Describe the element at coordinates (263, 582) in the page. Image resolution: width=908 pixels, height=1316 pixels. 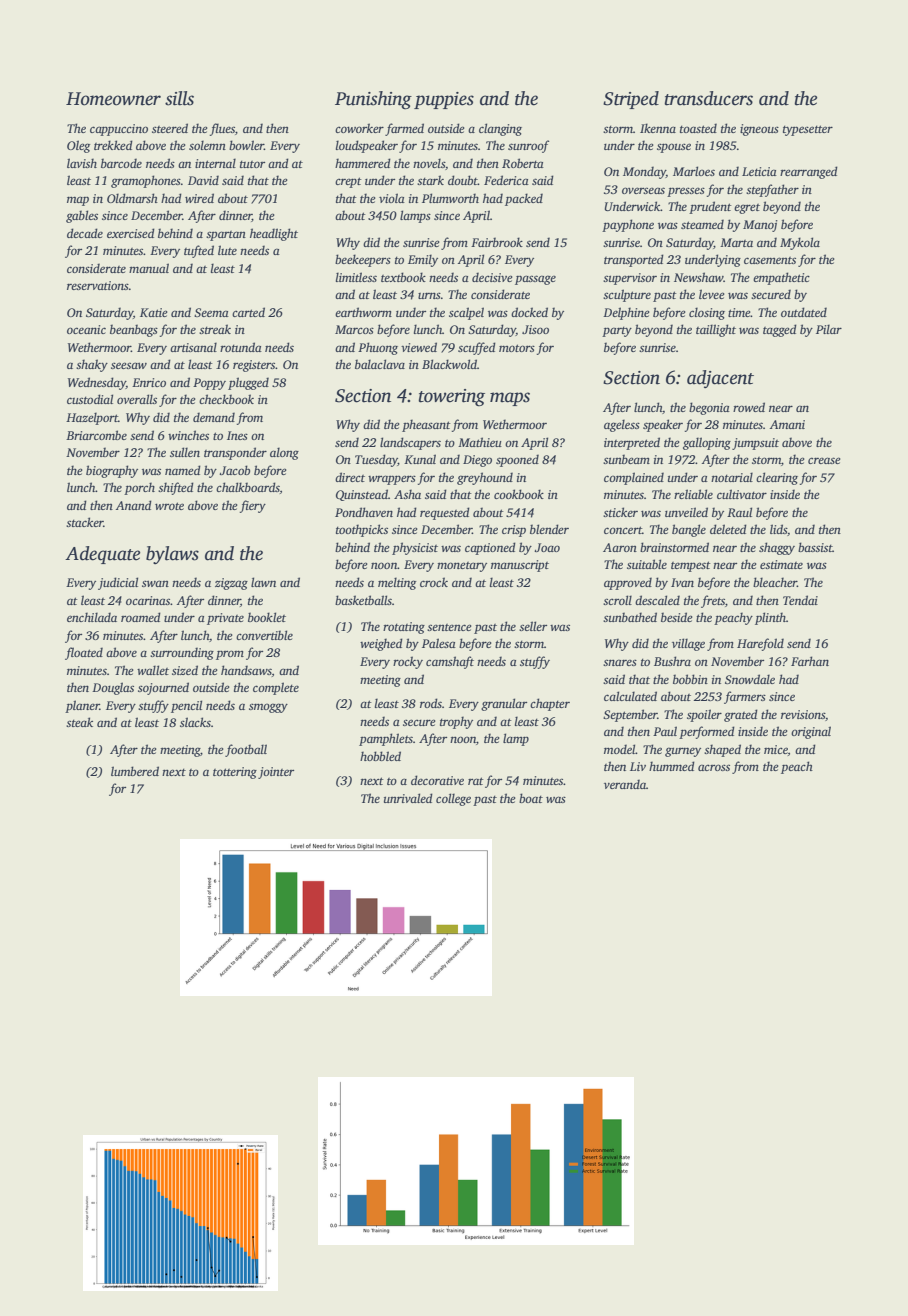
I see `lawn` at that location.
